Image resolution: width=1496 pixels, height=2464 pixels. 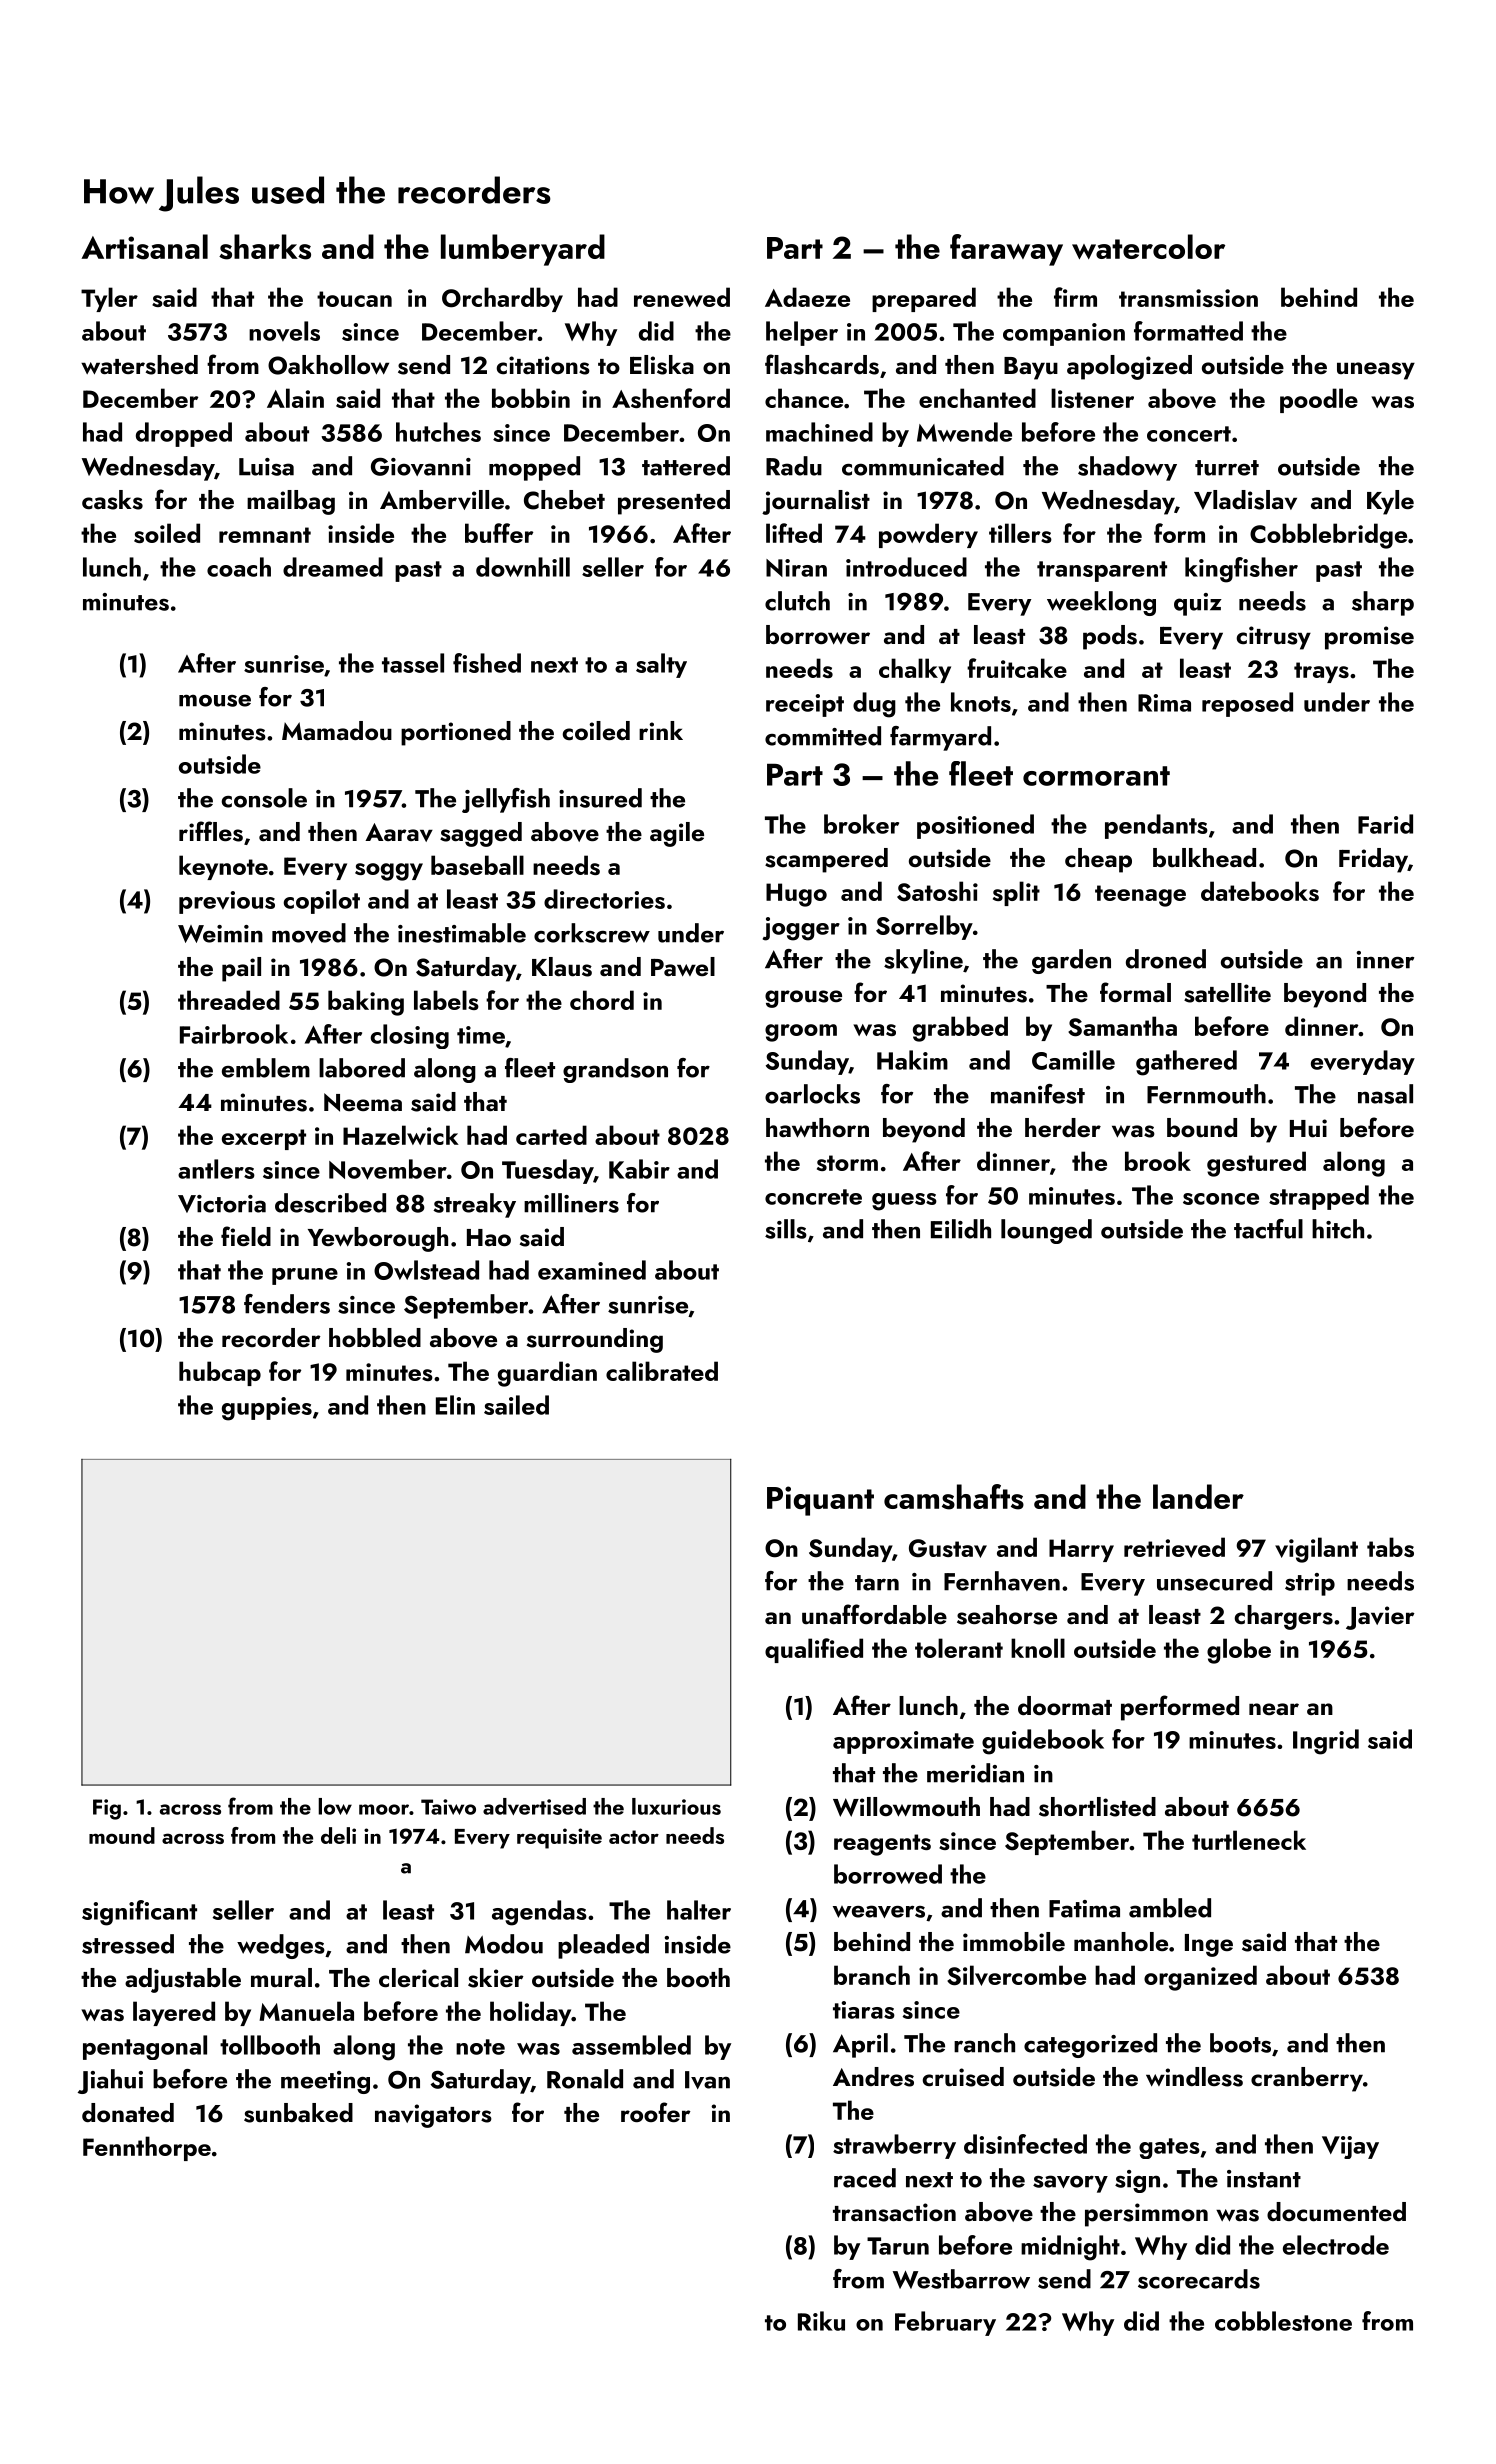 I want to click on mound, so click(x=122, y=1835).
